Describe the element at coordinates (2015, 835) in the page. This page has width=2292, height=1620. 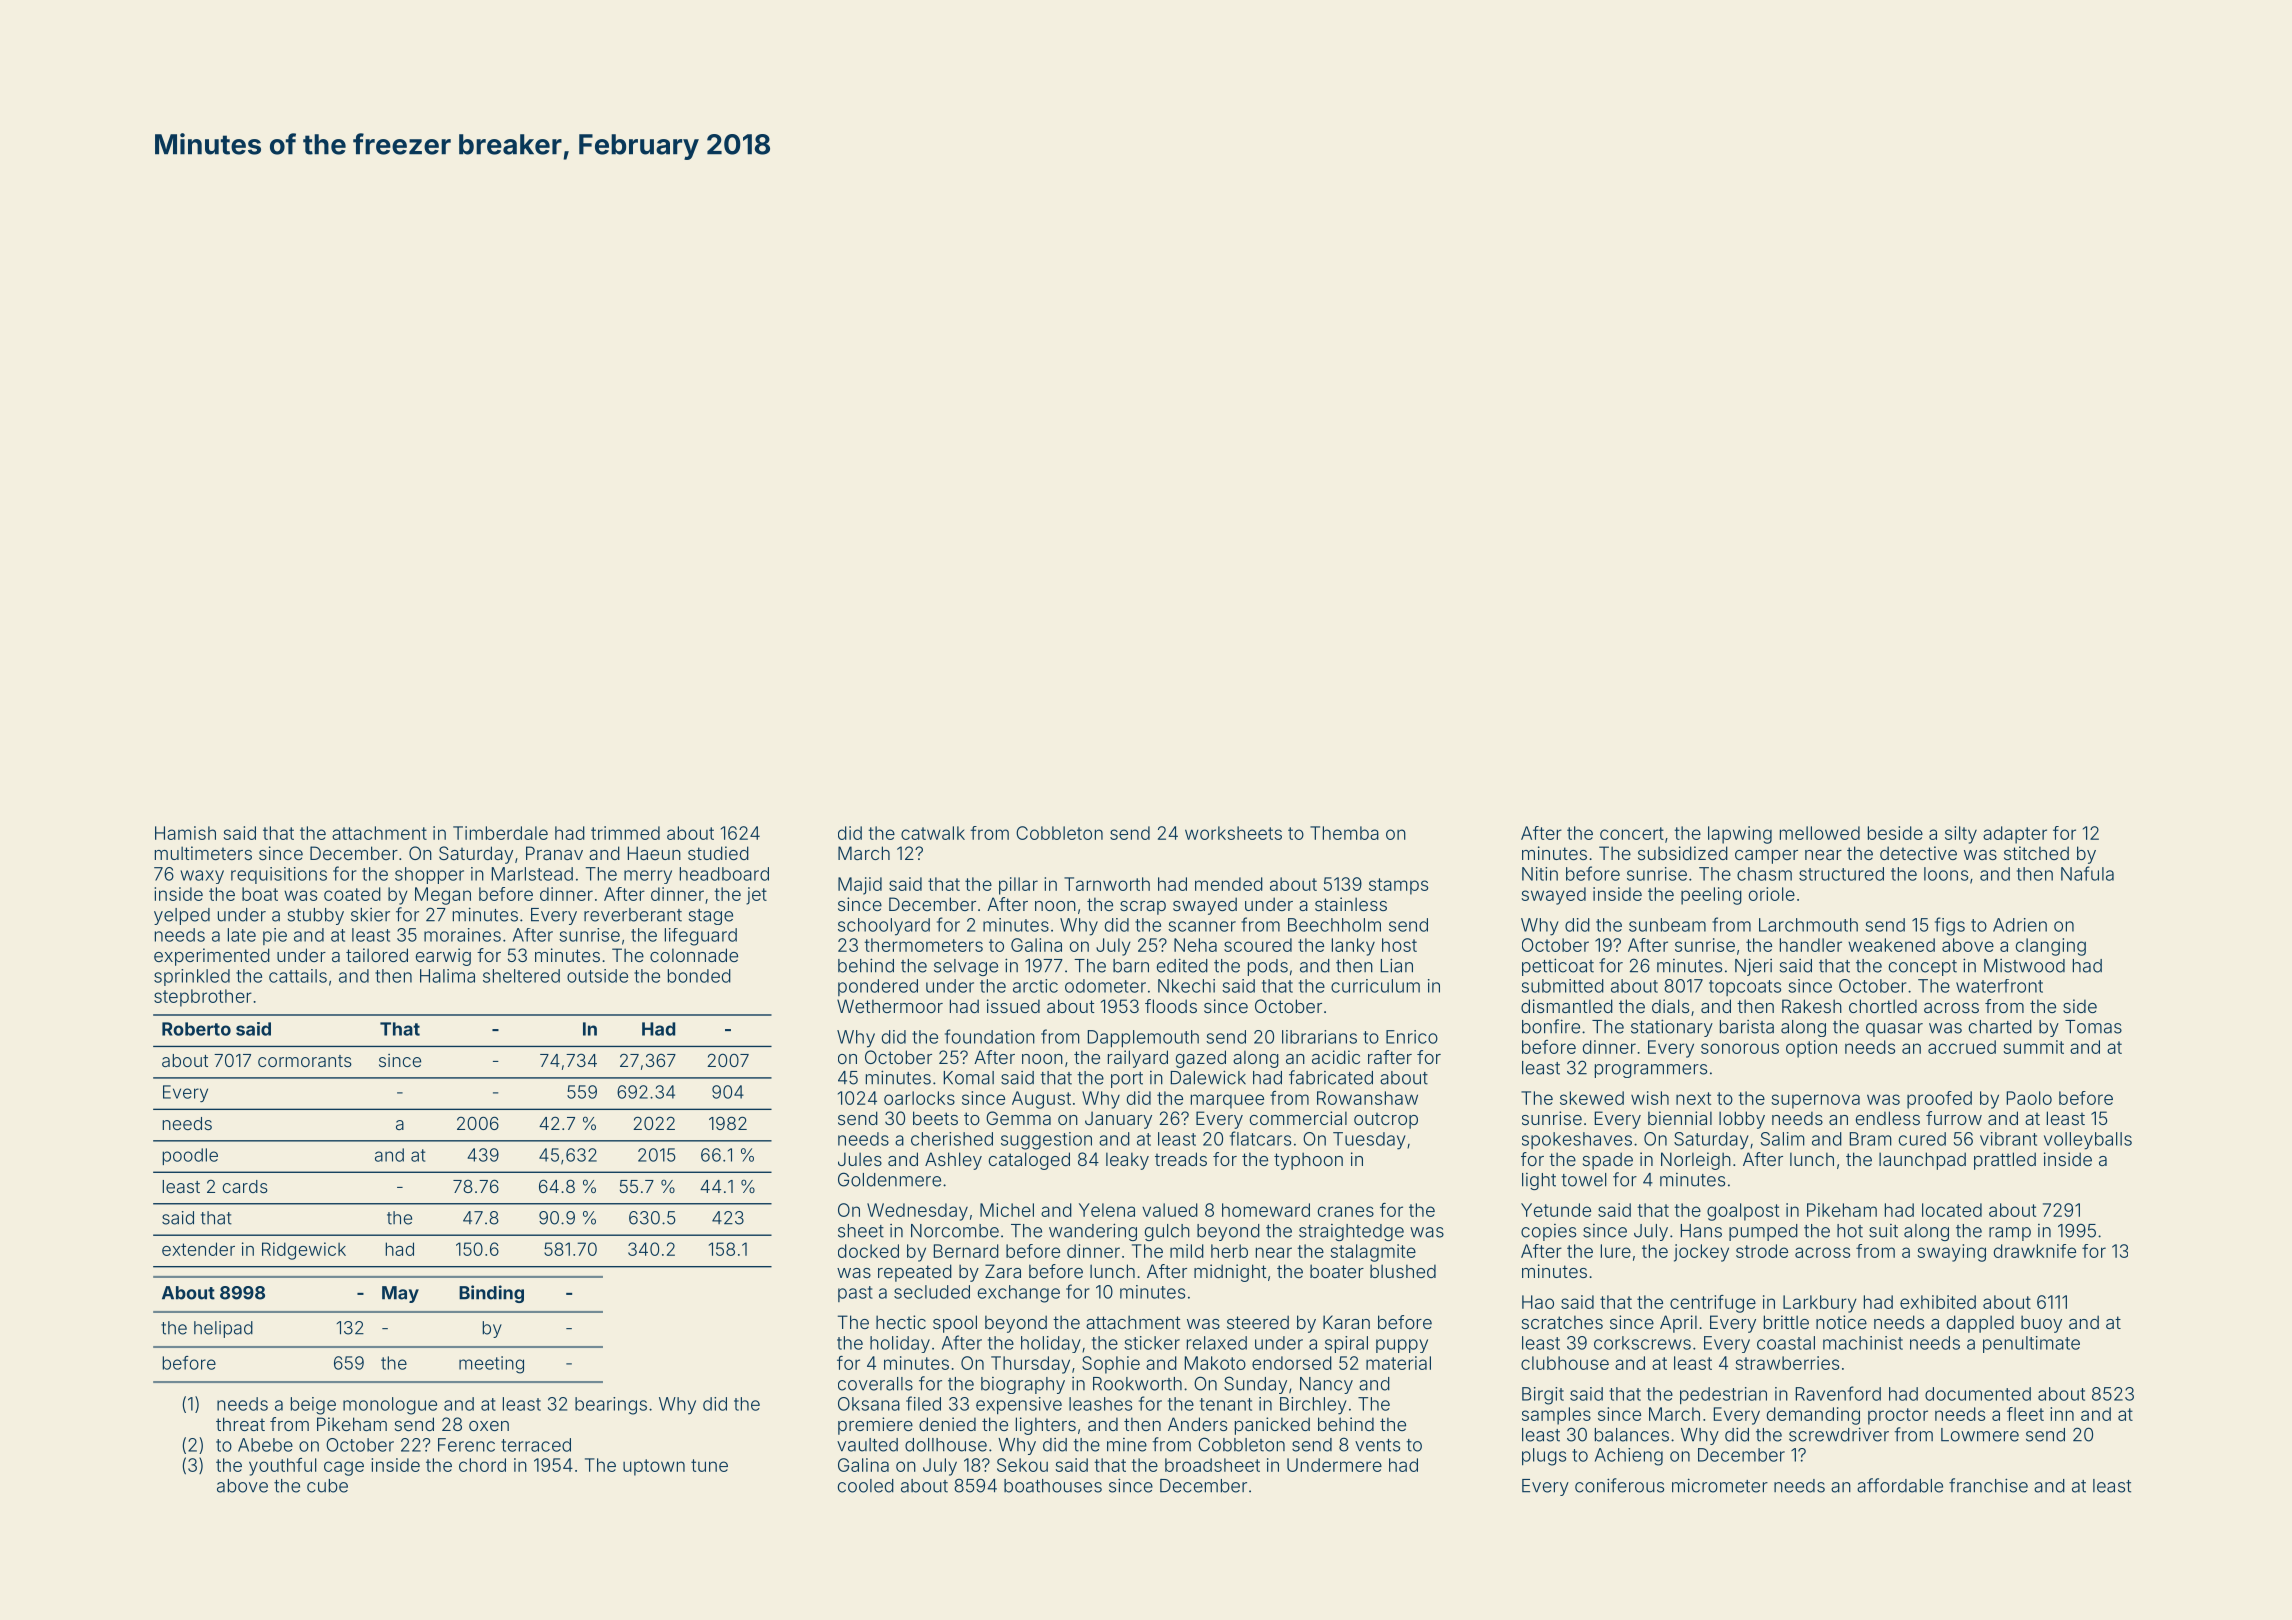
I see `adapter` at that location.
